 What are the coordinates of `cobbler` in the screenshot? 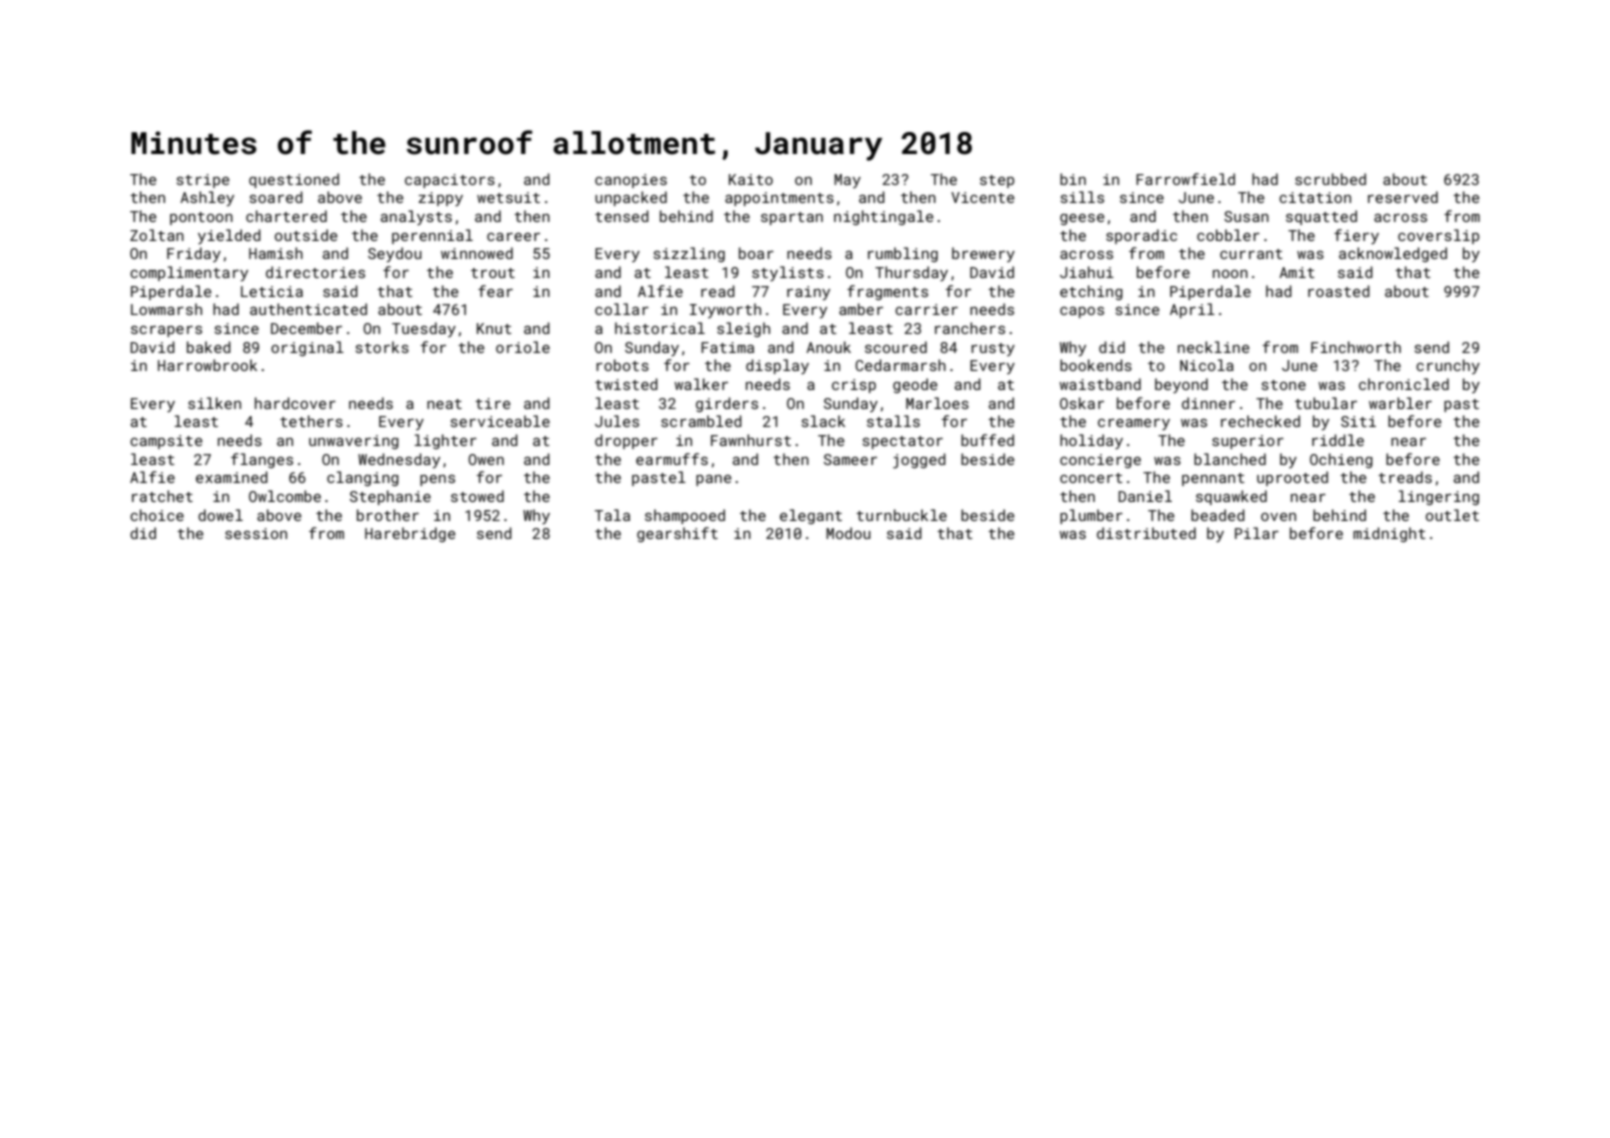 It's located at (1228, 235).
